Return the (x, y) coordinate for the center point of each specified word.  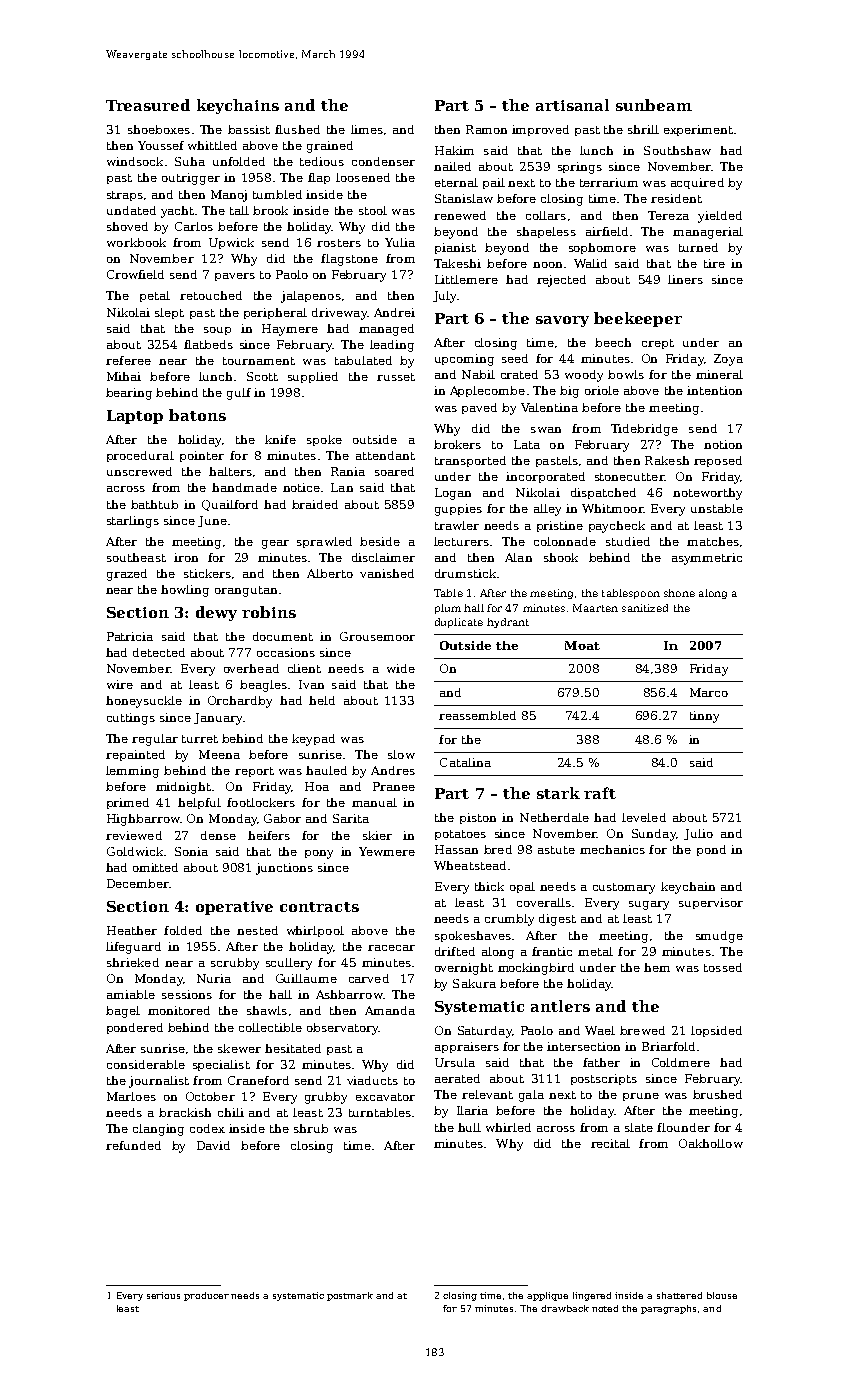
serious (163, 1295)
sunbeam (654, 105)
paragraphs (668, 1309)
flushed (297, 129)
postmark (350, 1296)
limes (367, 129)
